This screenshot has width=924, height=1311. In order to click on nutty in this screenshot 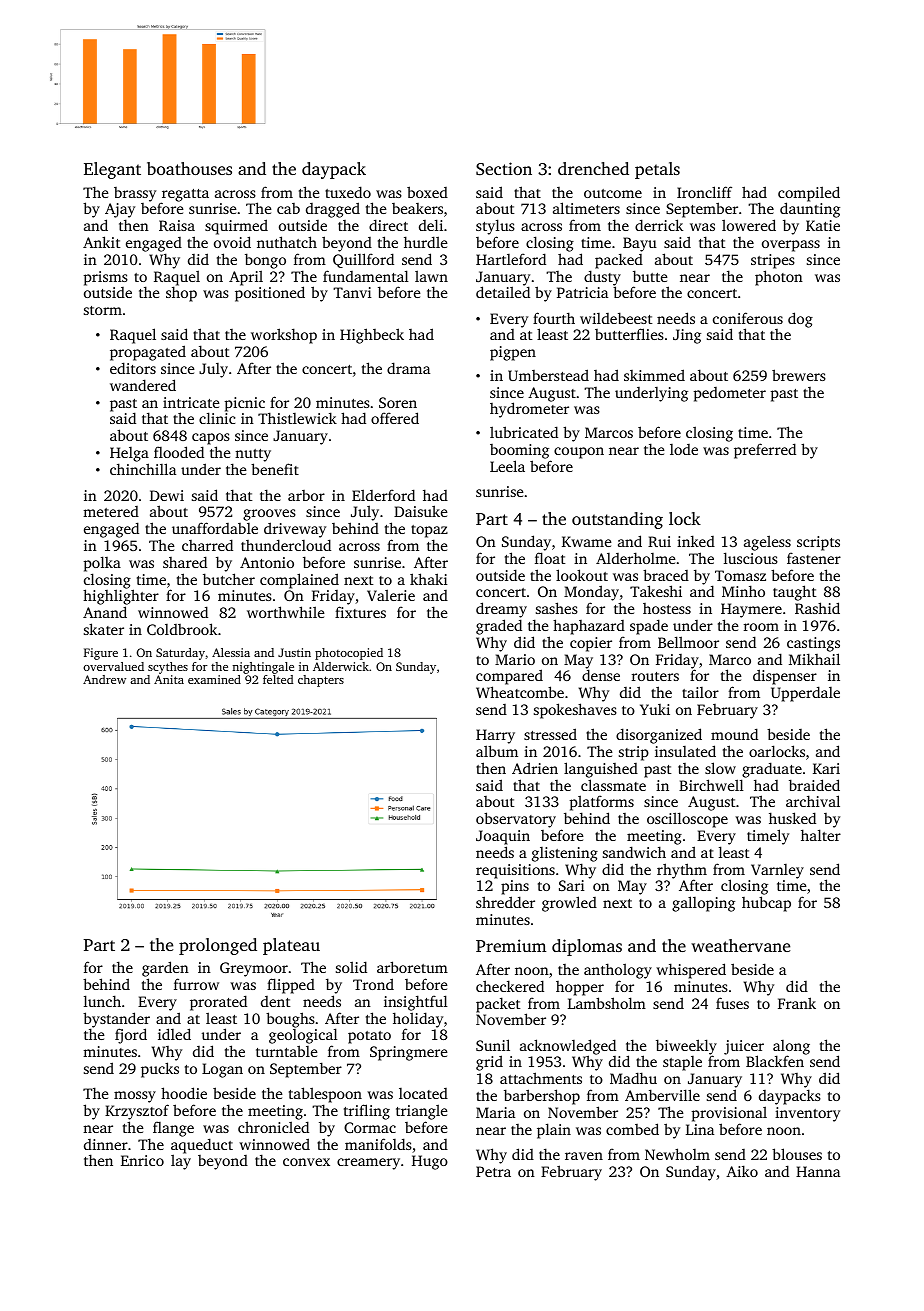, I will do `click(253, 455)`.
